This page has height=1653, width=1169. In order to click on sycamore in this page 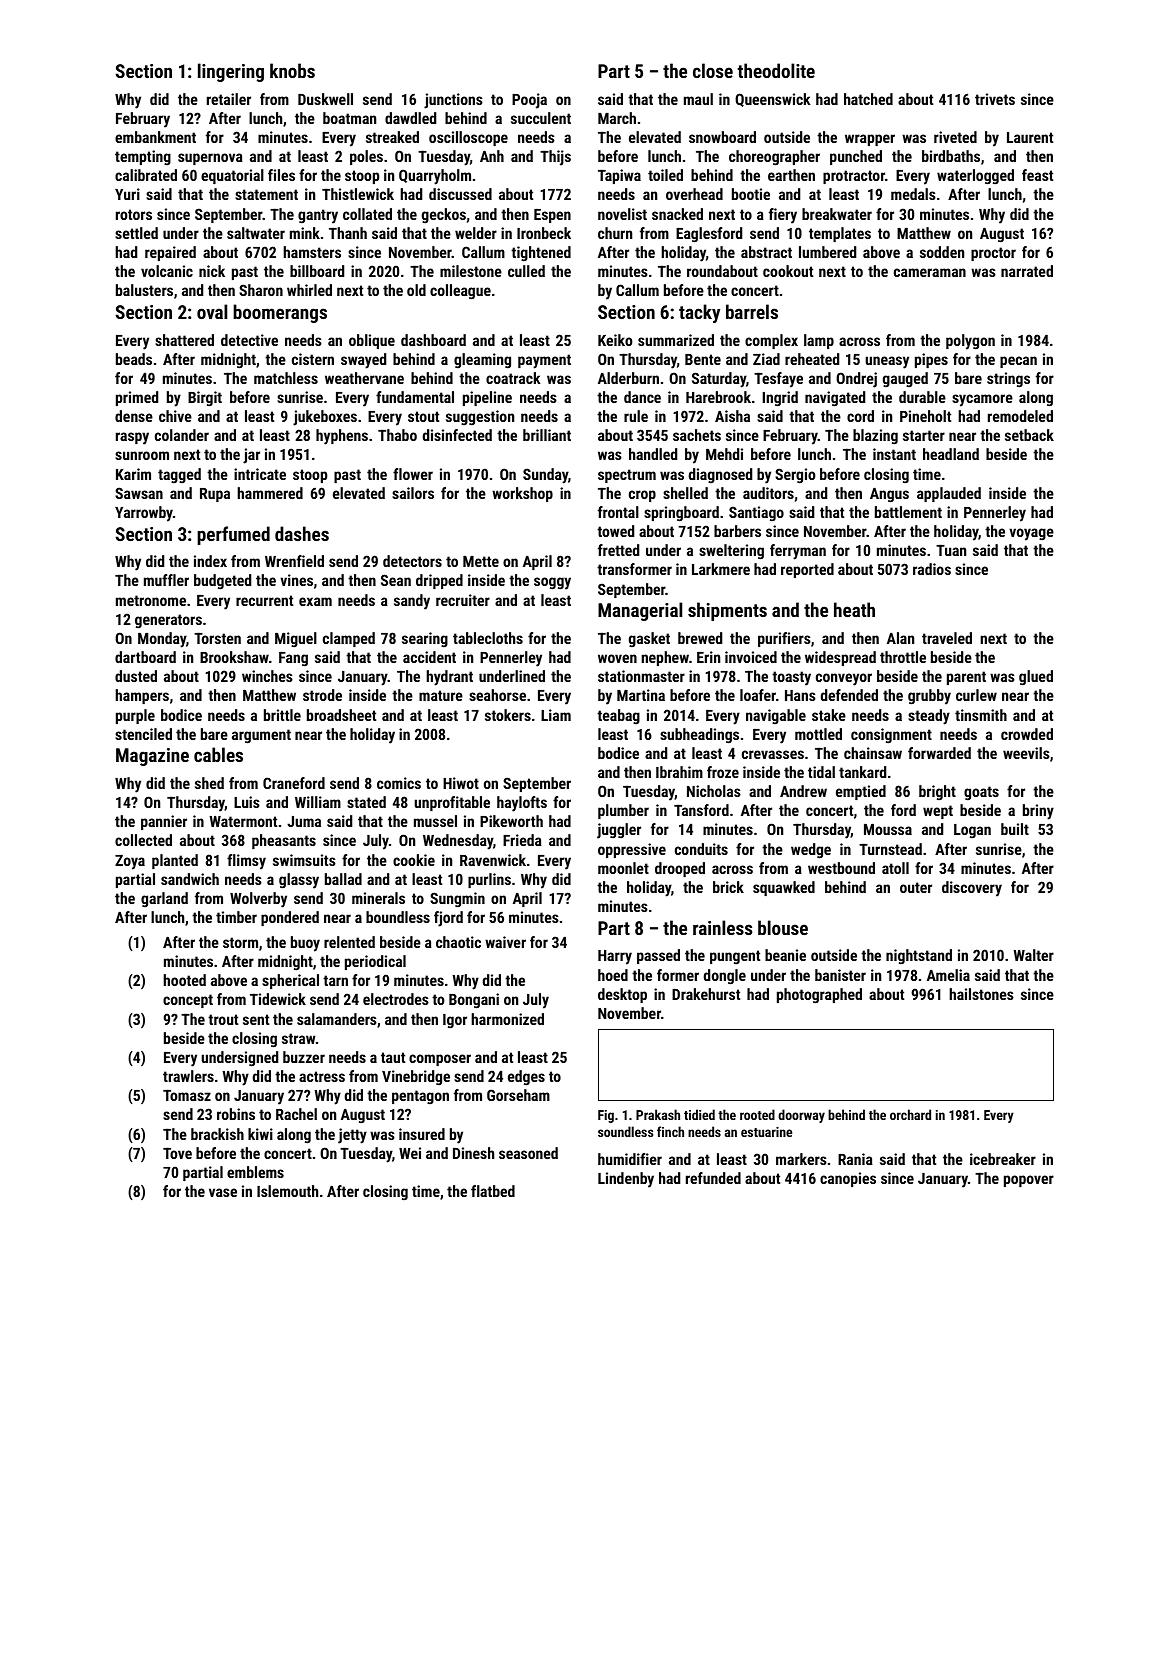, I will do `click(982, 400)`.
